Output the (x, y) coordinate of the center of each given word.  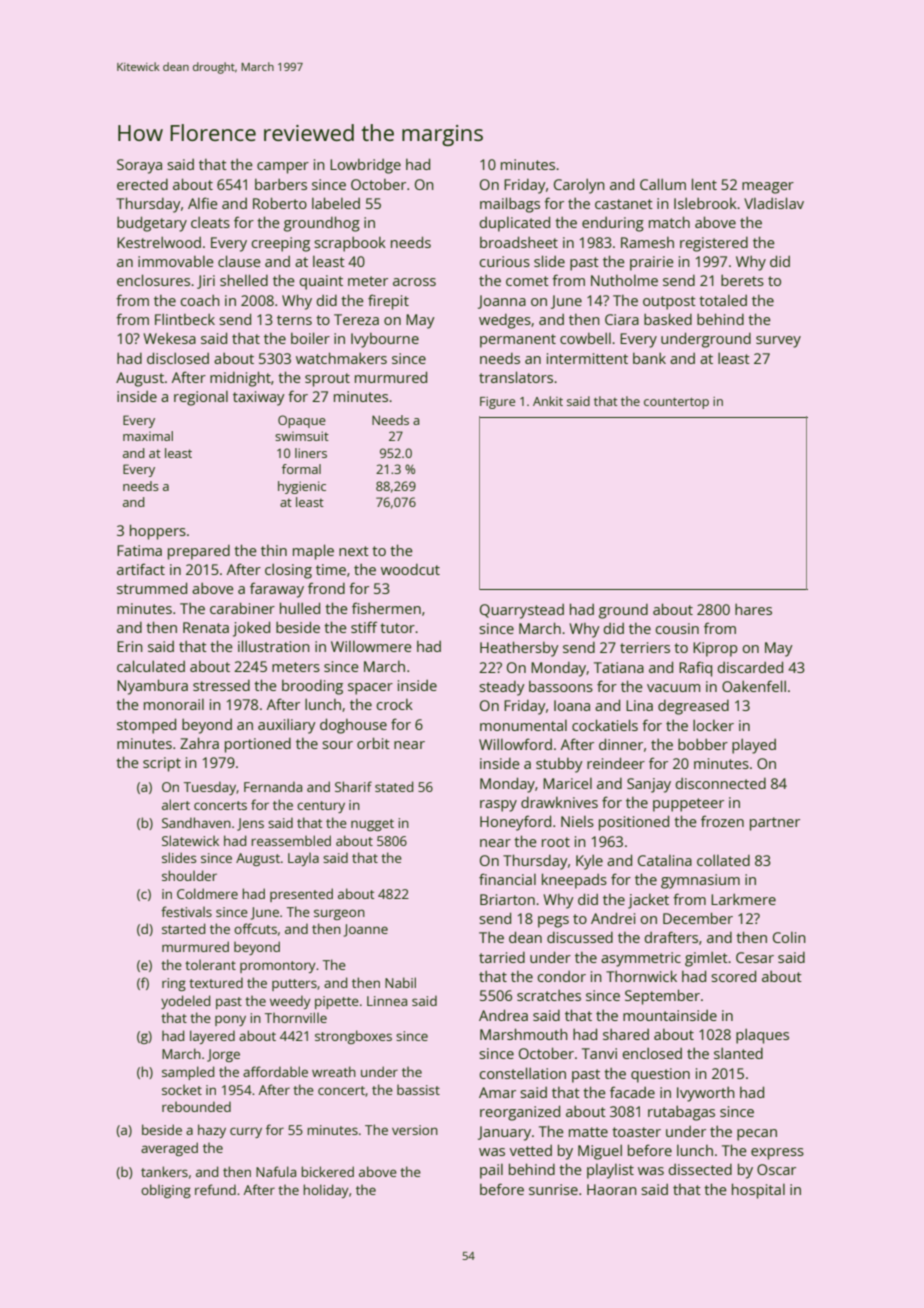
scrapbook (350, 244)
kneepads (574, 881)
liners (311, 453)
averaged (169, 1149)
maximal (148, 436)
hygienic (302, 487)
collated (723, 860)
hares (753, 609)
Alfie (203, 203)
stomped (146, 726)
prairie (652, 263)
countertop (676, 403)
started (183, 928)
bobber (703, 744)
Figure (497, 403)
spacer (370, 689)
